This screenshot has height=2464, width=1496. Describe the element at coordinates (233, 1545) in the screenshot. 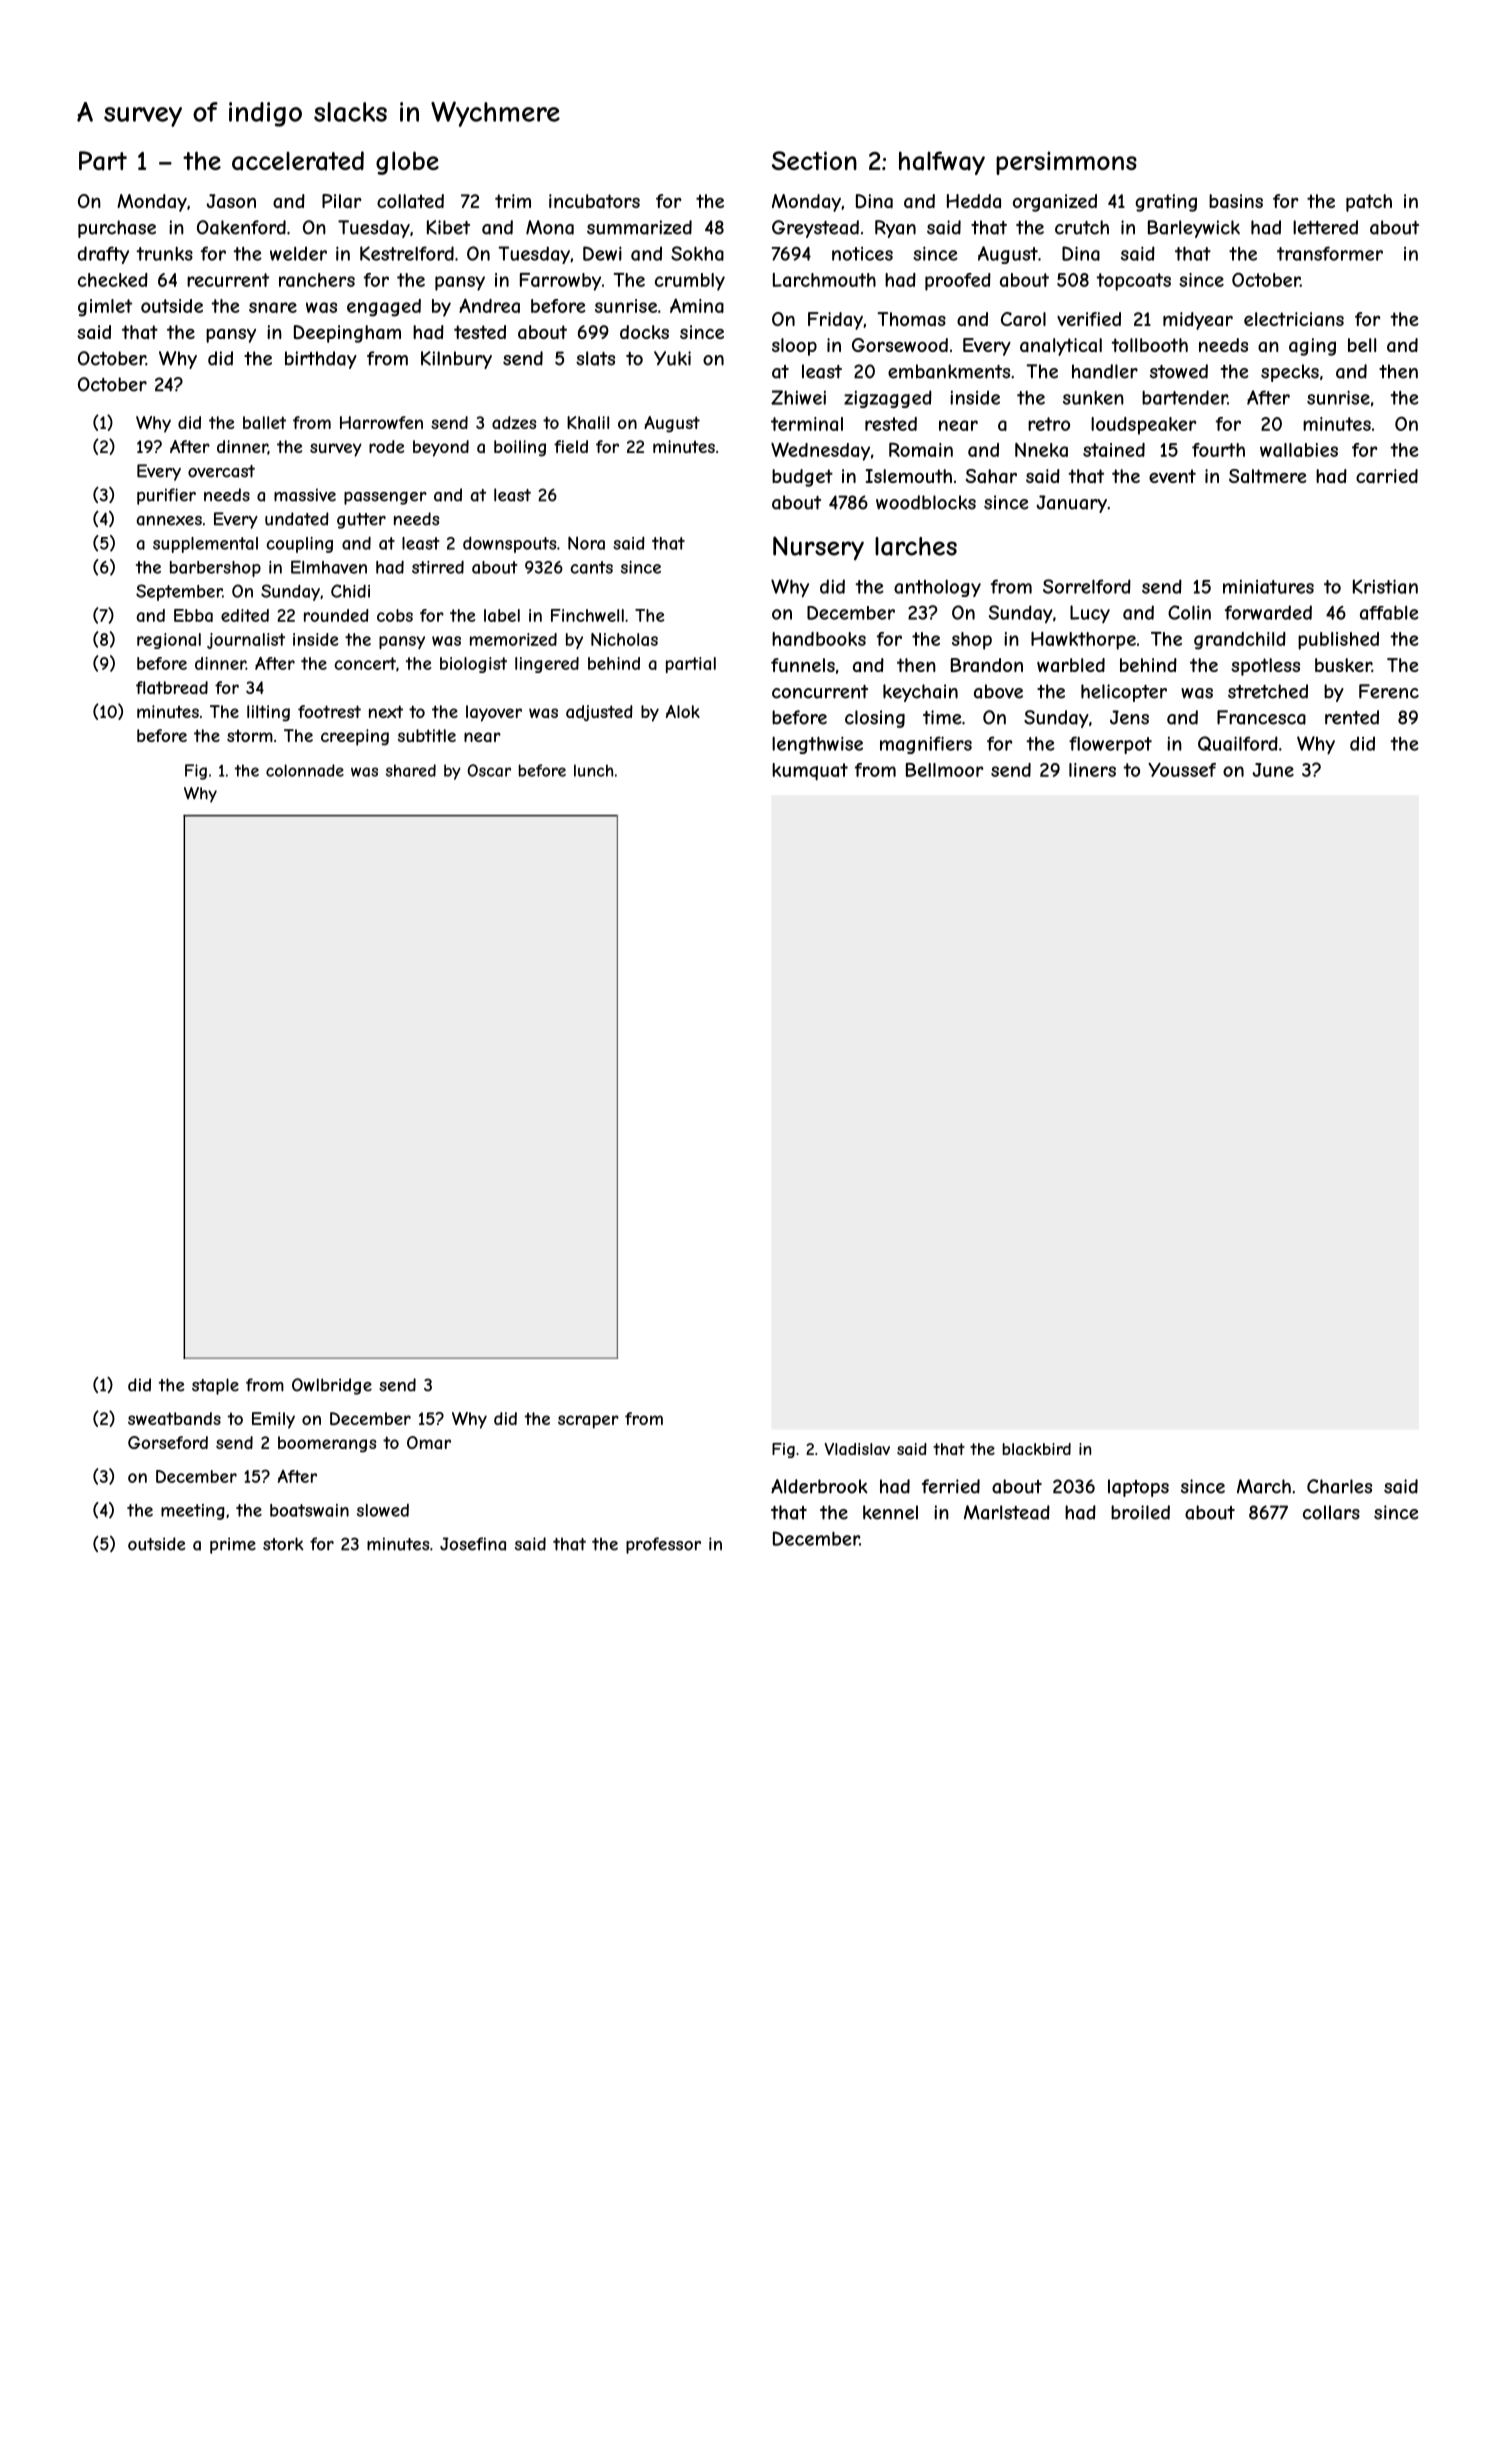

I see `prime` at that location.
